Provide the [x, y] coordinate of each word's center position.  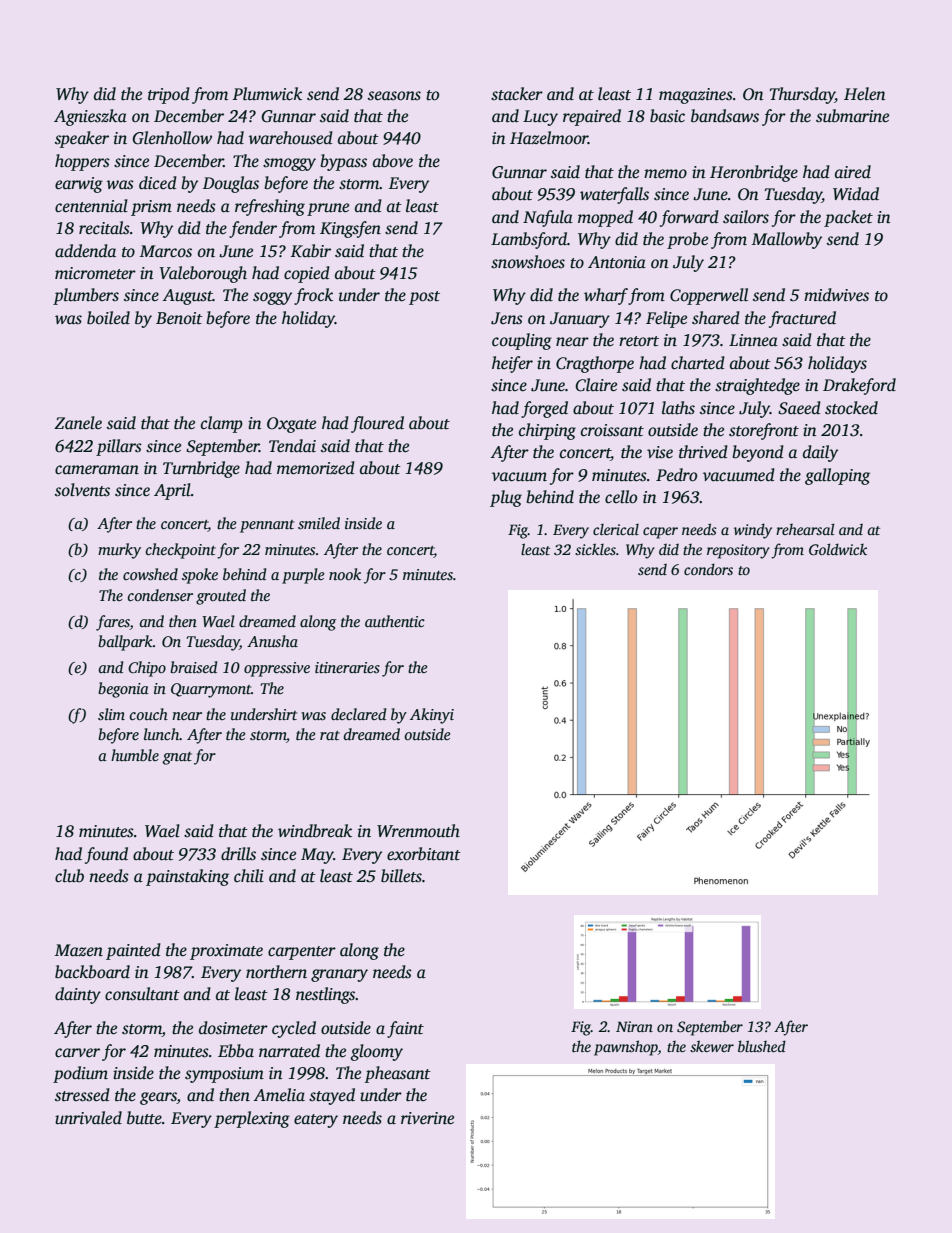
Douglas [231, 184]
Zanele [78, 423]
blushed [762, 1046]
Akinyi [432, 716]
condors [708, 569]
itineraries [347, 667]
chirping [547, 431]
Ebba [236, 1051]
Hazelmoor [549, 138]
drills [238, 854]
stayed [332, 1096]
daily [820, 453]
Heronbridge [754, 173]
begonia [123, 690]
